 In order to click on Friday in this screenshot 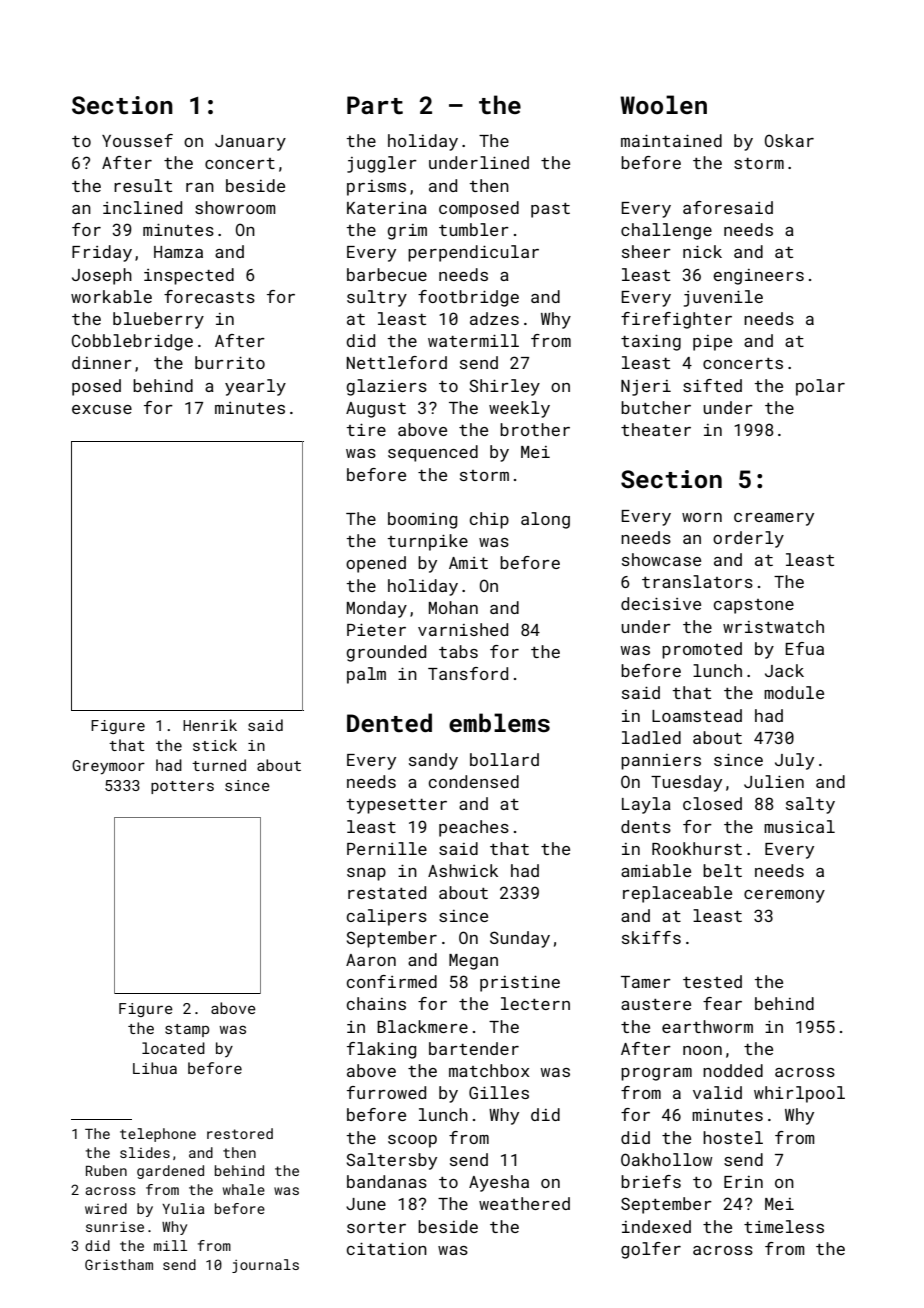, I will do `click(102, 253)`.
